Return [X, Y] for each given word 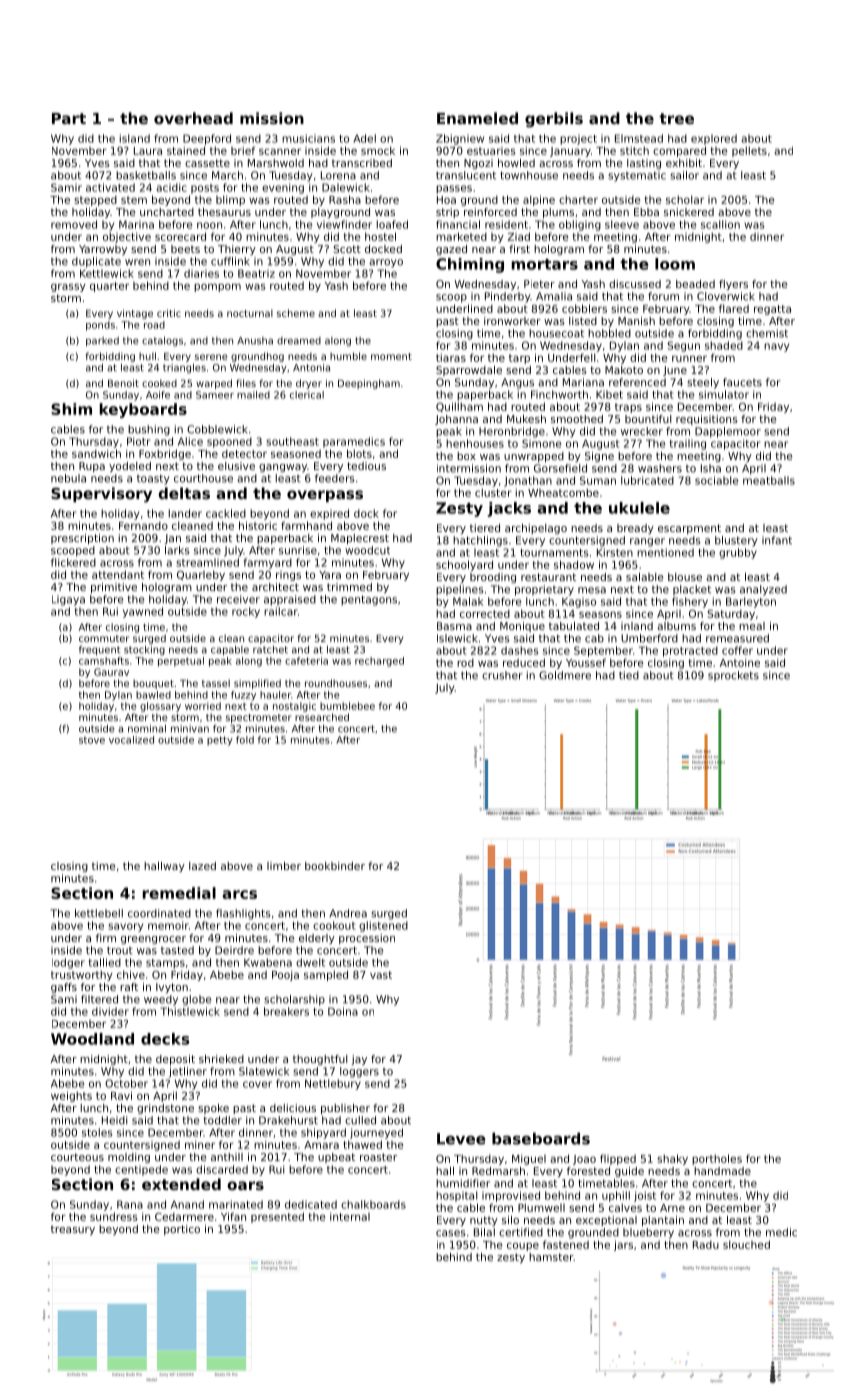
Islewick [457, 638]
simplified [257, 684]
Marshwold [276, 163]
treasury [73, 1230]
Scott [347, 249]
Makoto [624, 370]
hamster [551, 1257]
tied [629, 675]
